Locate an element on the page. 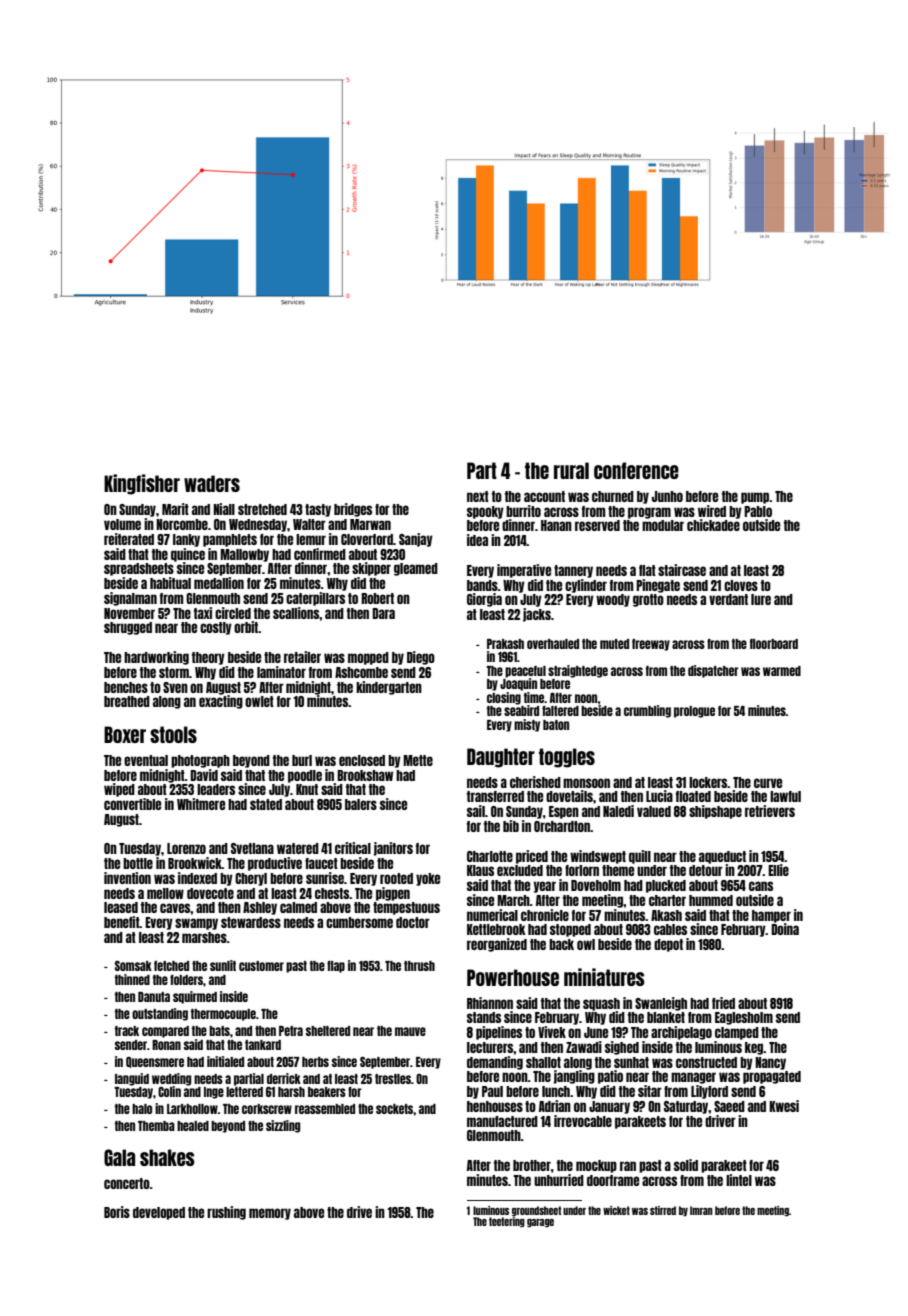 This document has width=908, height=1316. habitual is located at coordinates (170, 583).
